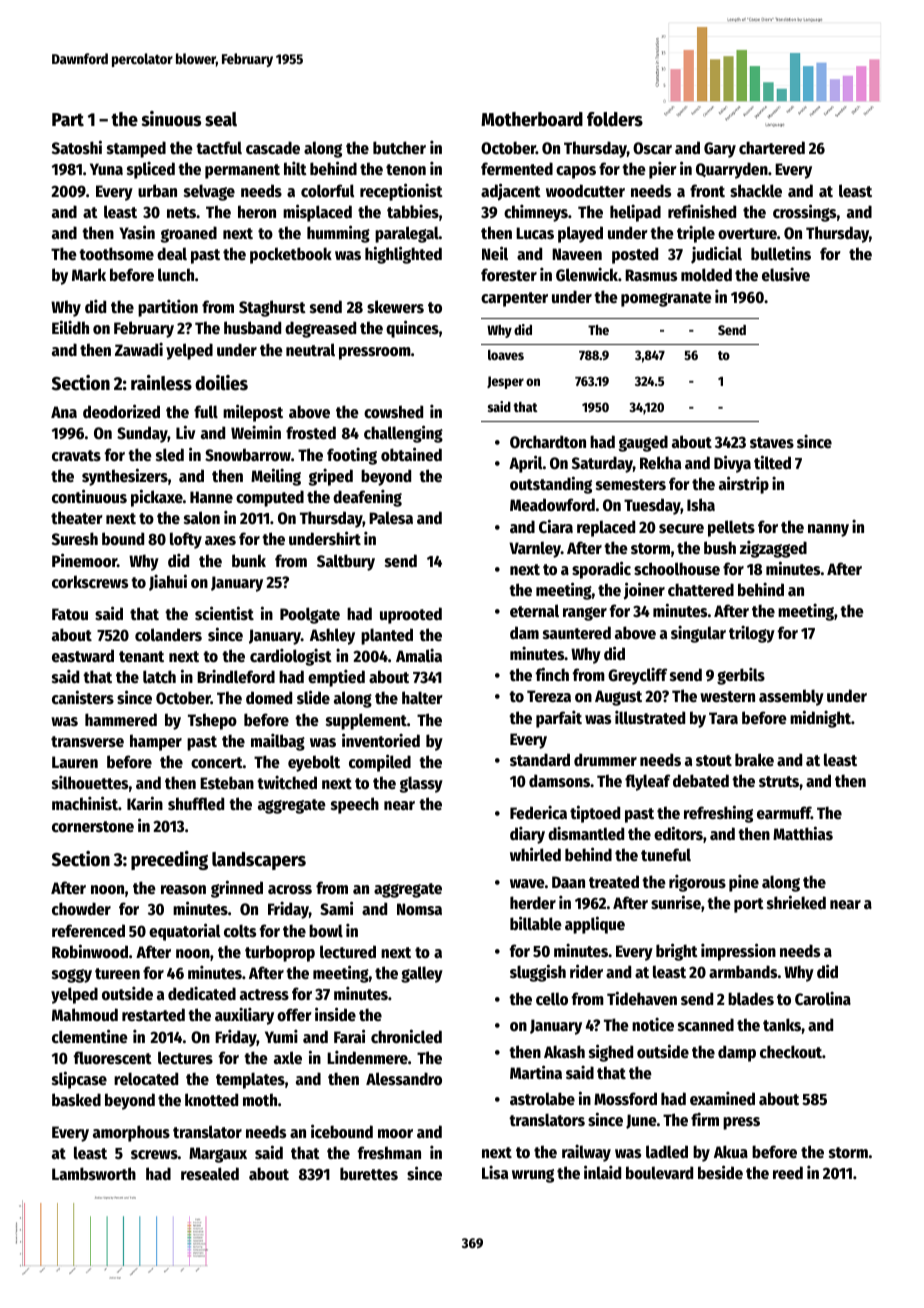 Image resolution: width=924 pixels, height=1308 pixels. Describe the element at coordinates (369, 1174) in the document. I see `burettes` at that location.
